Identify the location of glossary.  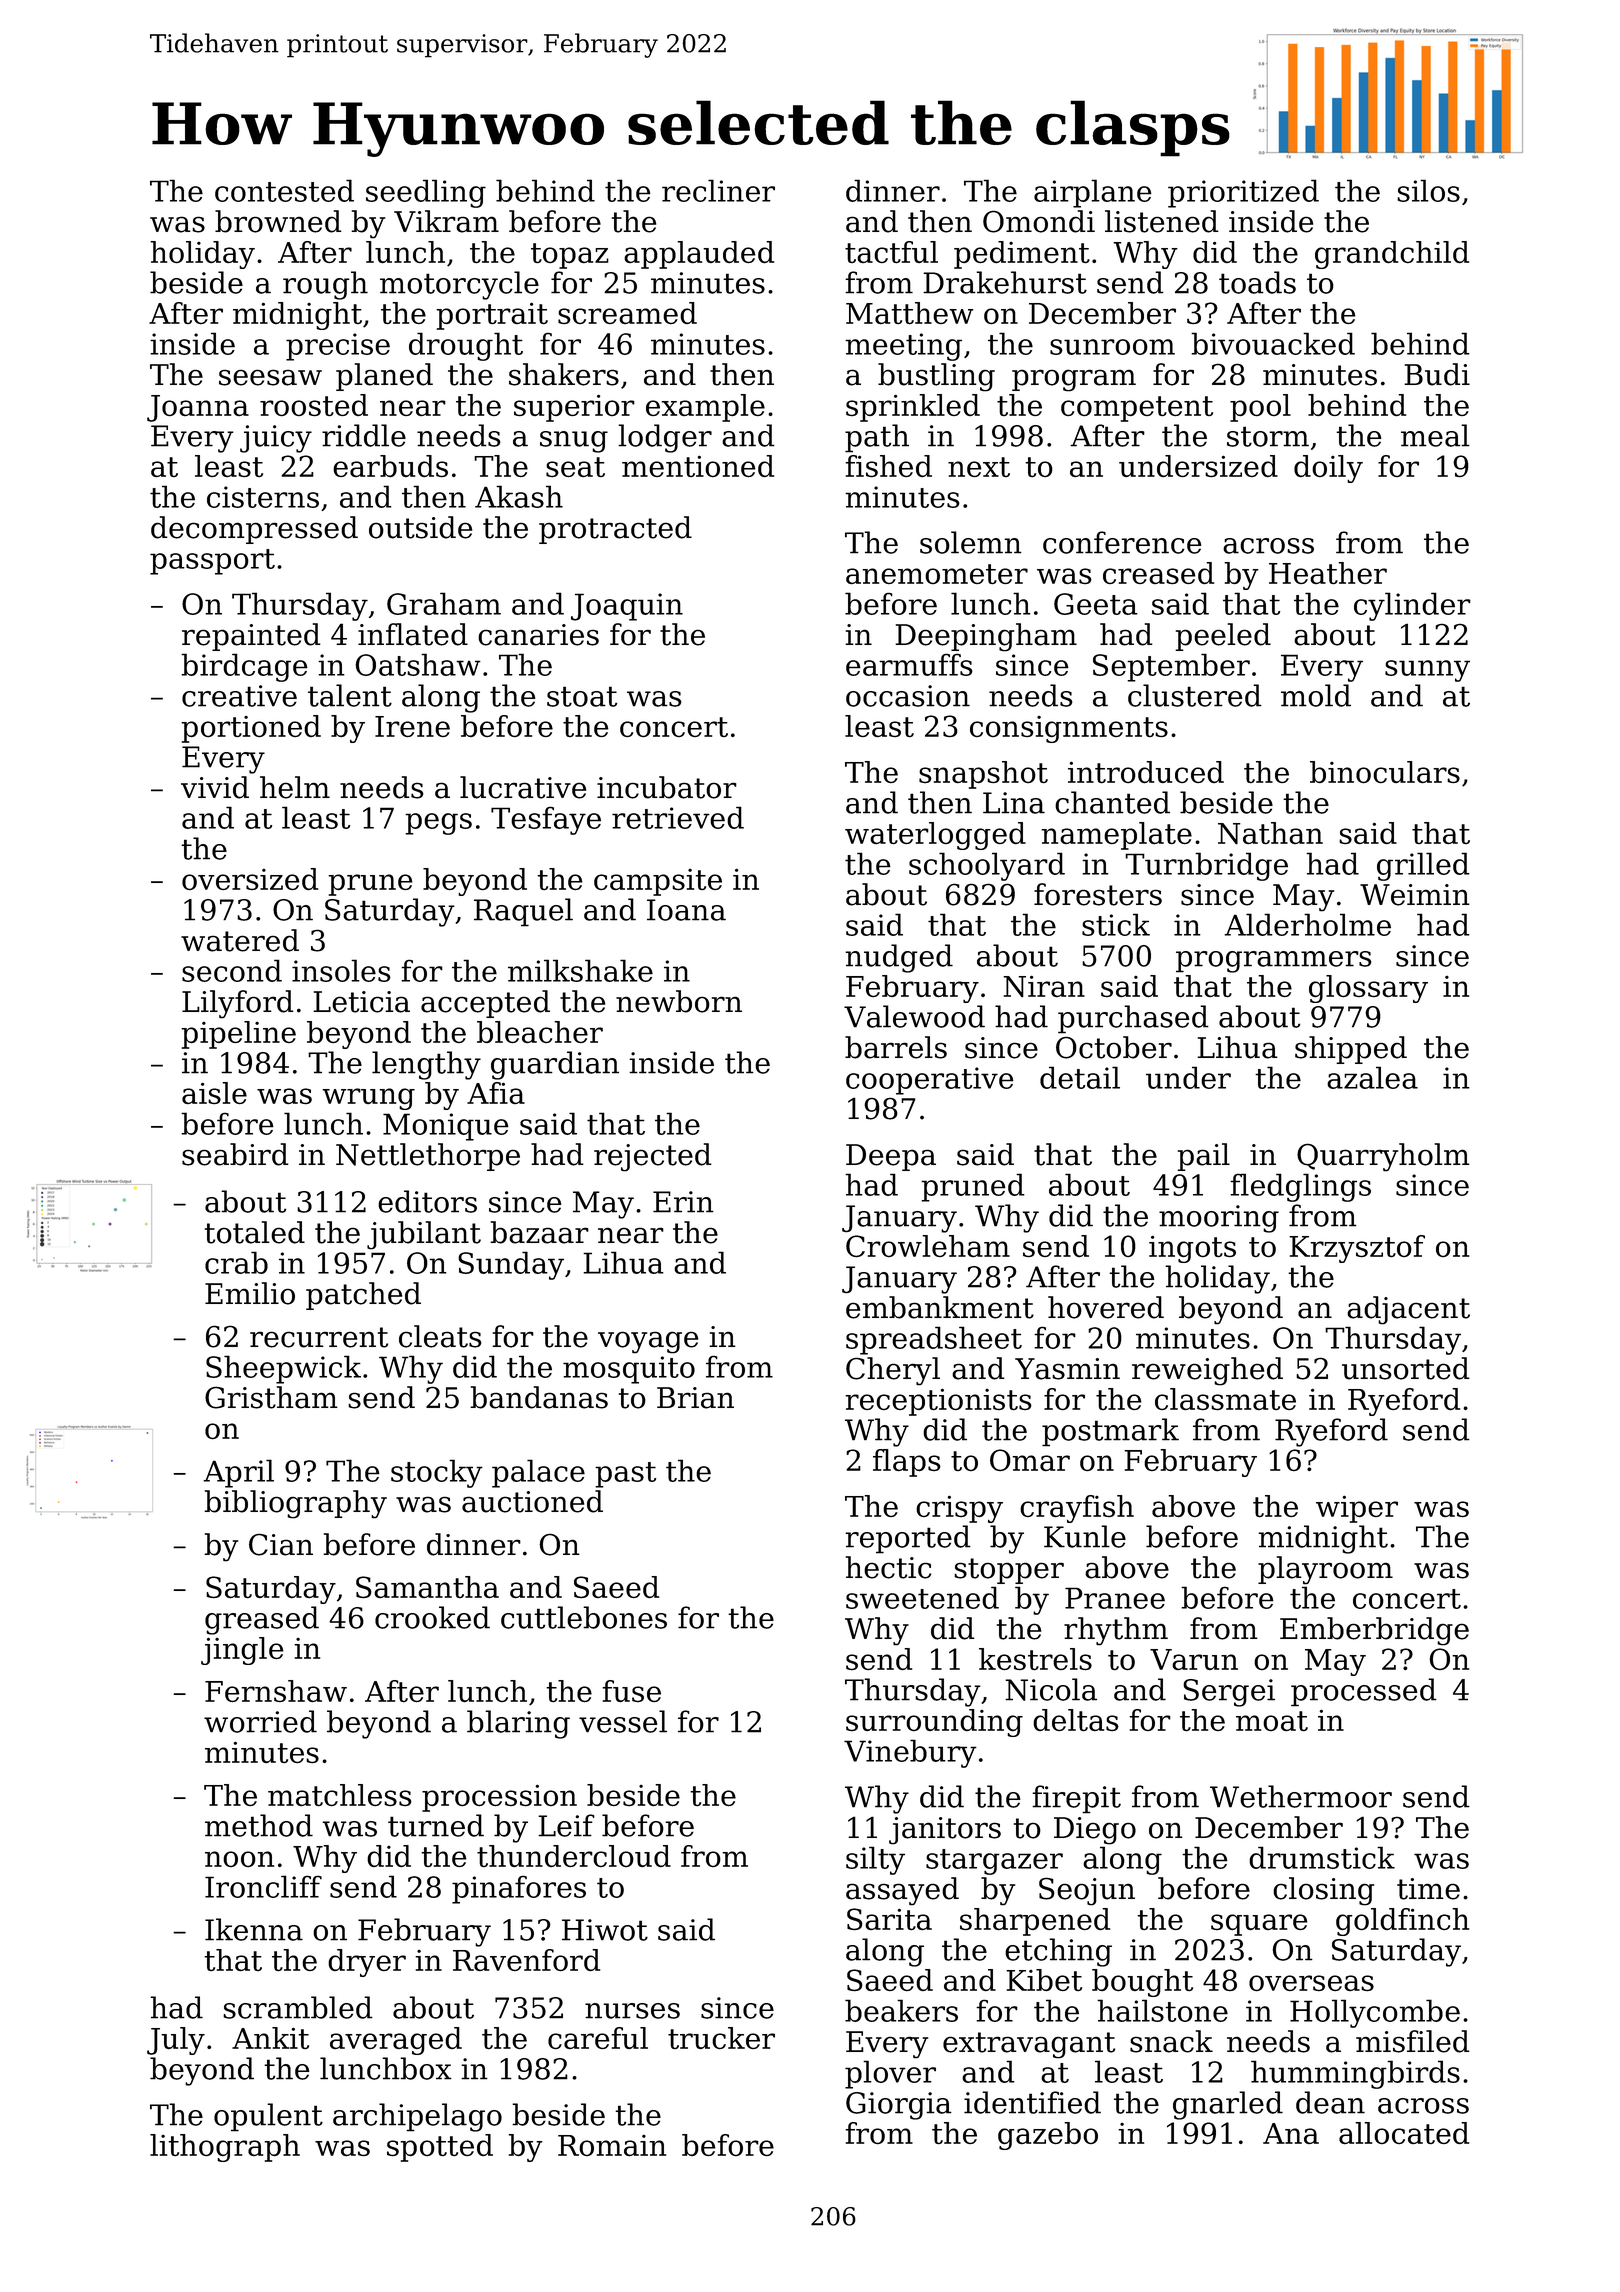
(1368, 989).
